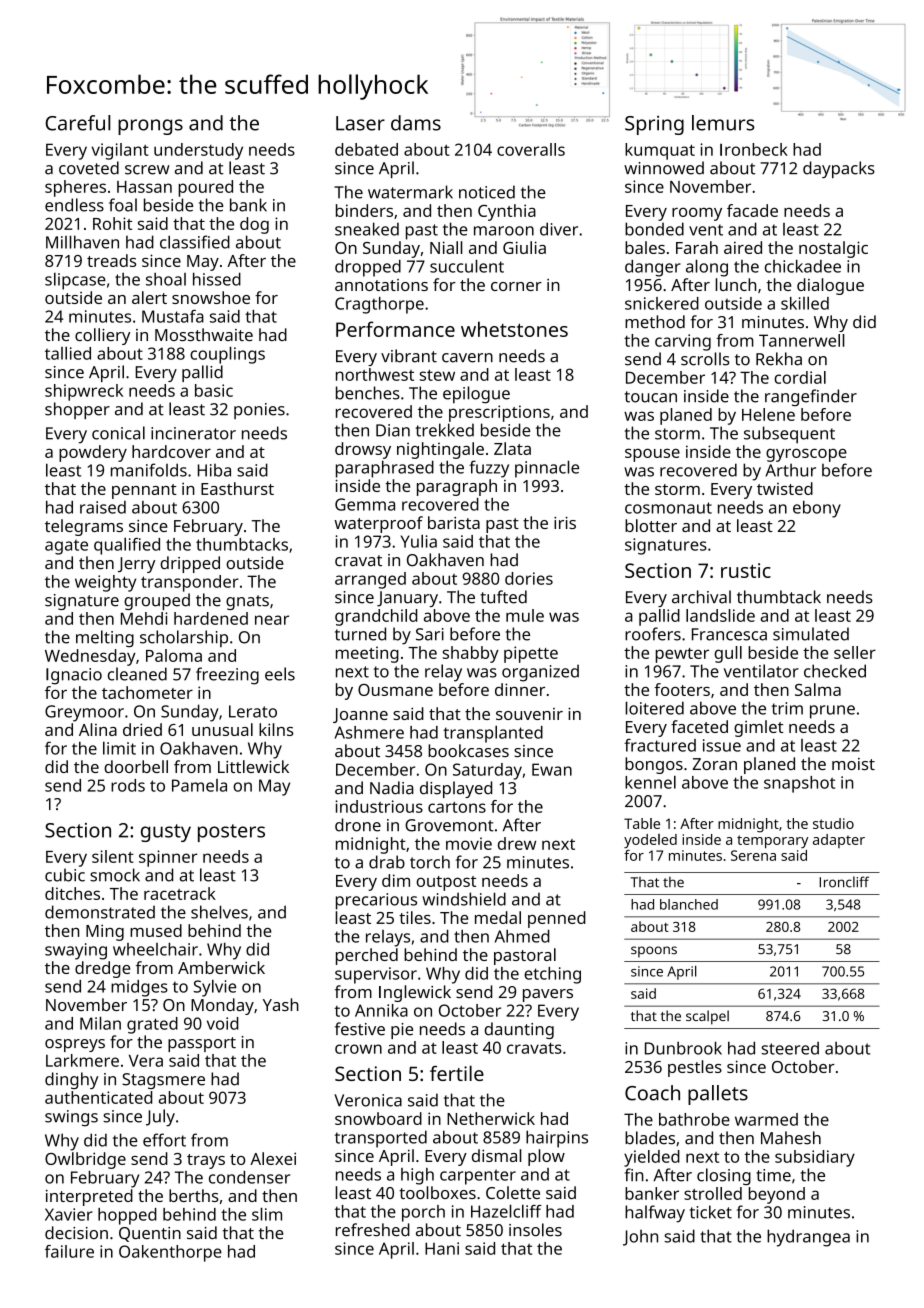 The width and height of the screenshot is (924, 1308). I want to click on adapter, so click(839, 841).
